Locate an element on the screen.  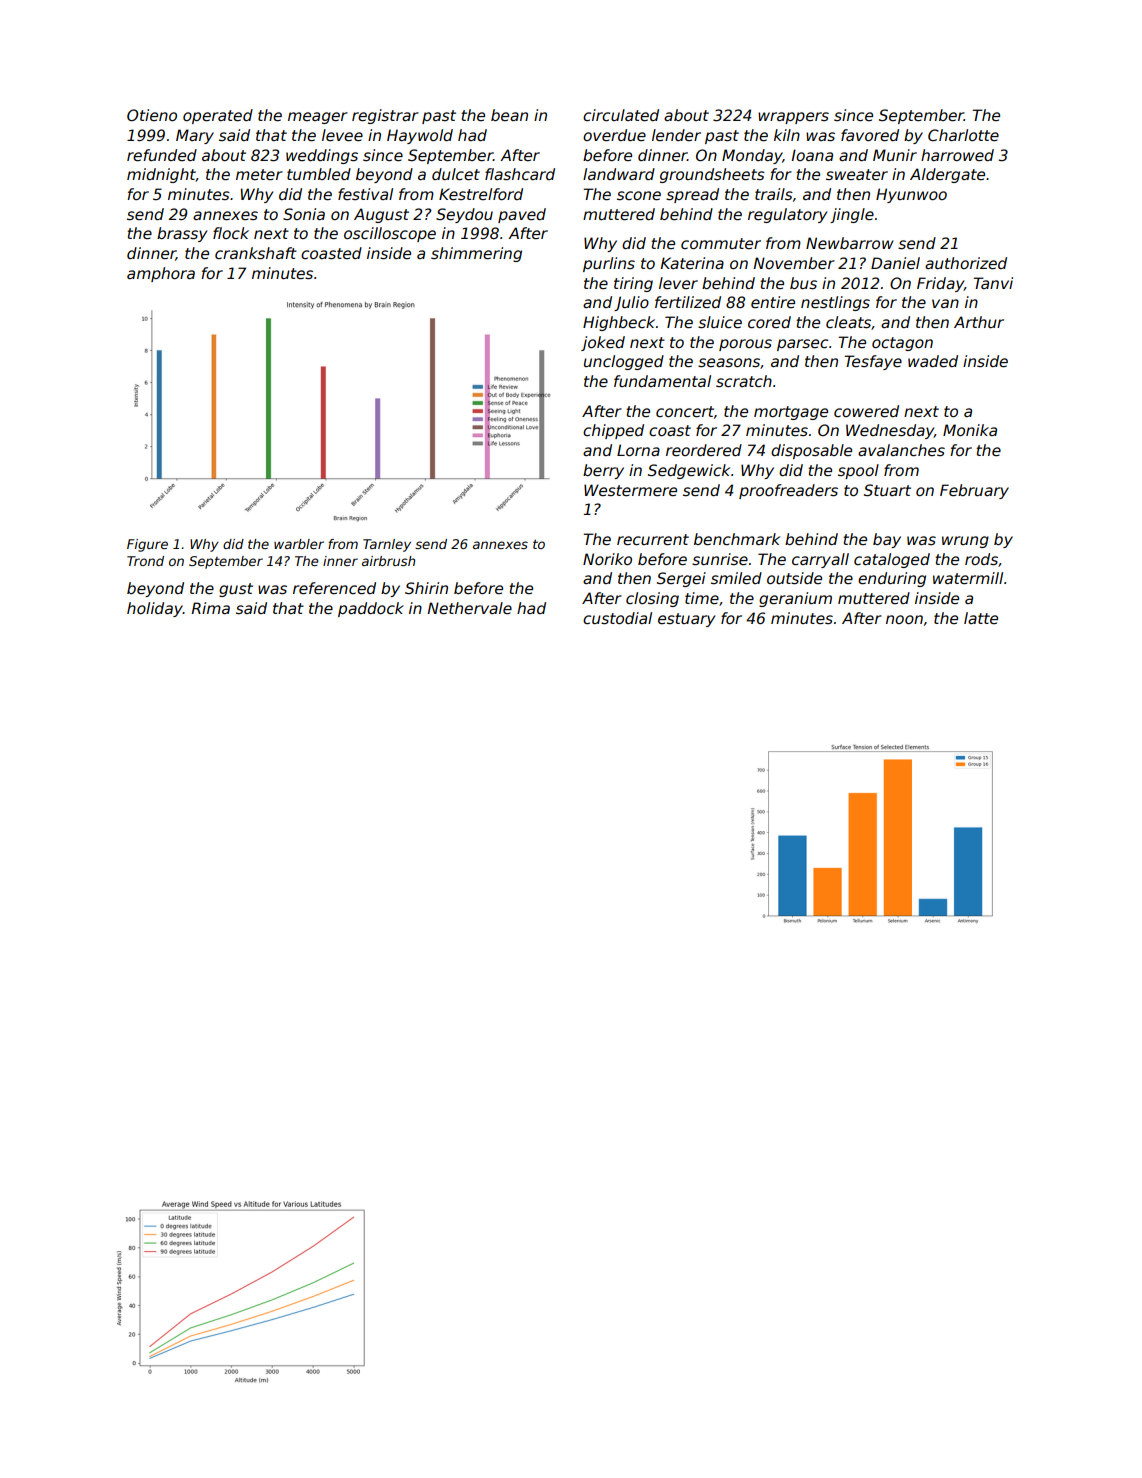
Charlotte is located at coordinates (963, 135).
